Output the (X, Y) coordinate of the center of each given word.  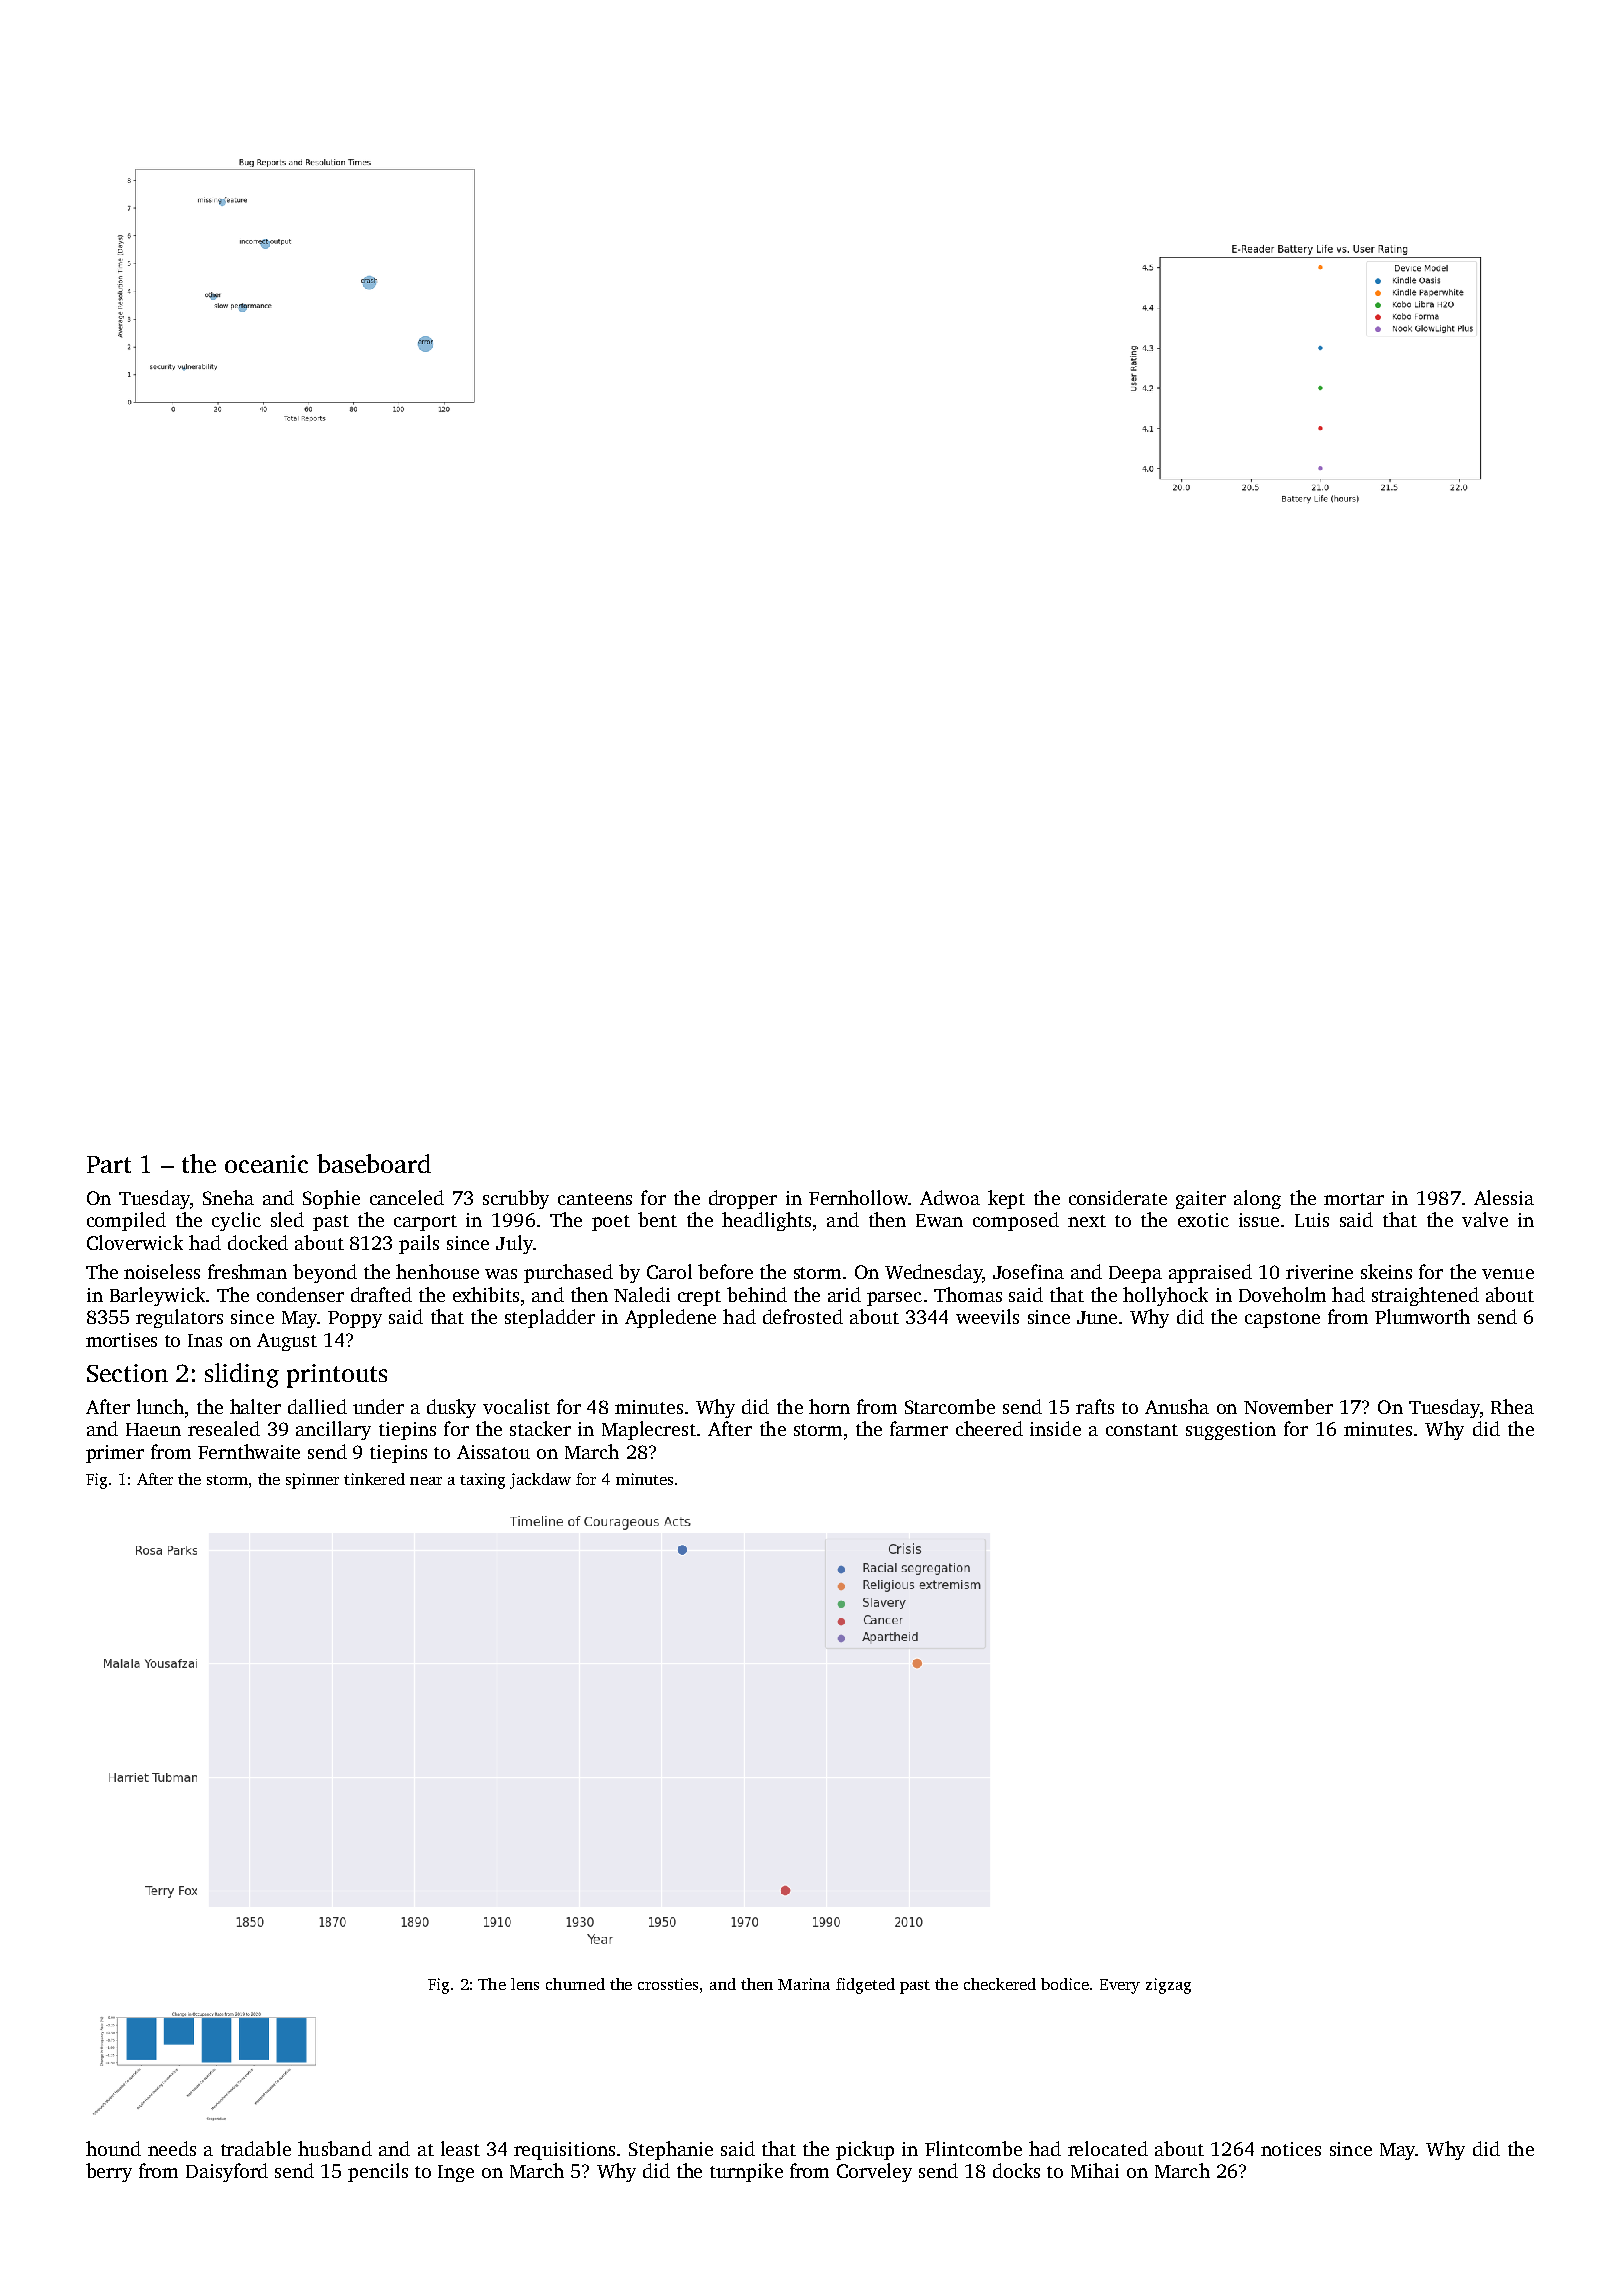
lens (525, 1984)
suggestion (1231, 1431)
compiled (126, 1221)
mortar (1354, 1199)
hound (113, 2148)
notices (1291, 2149)
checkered (1000, 1984)
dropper (743, 1199)
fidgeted (865, 1986)
